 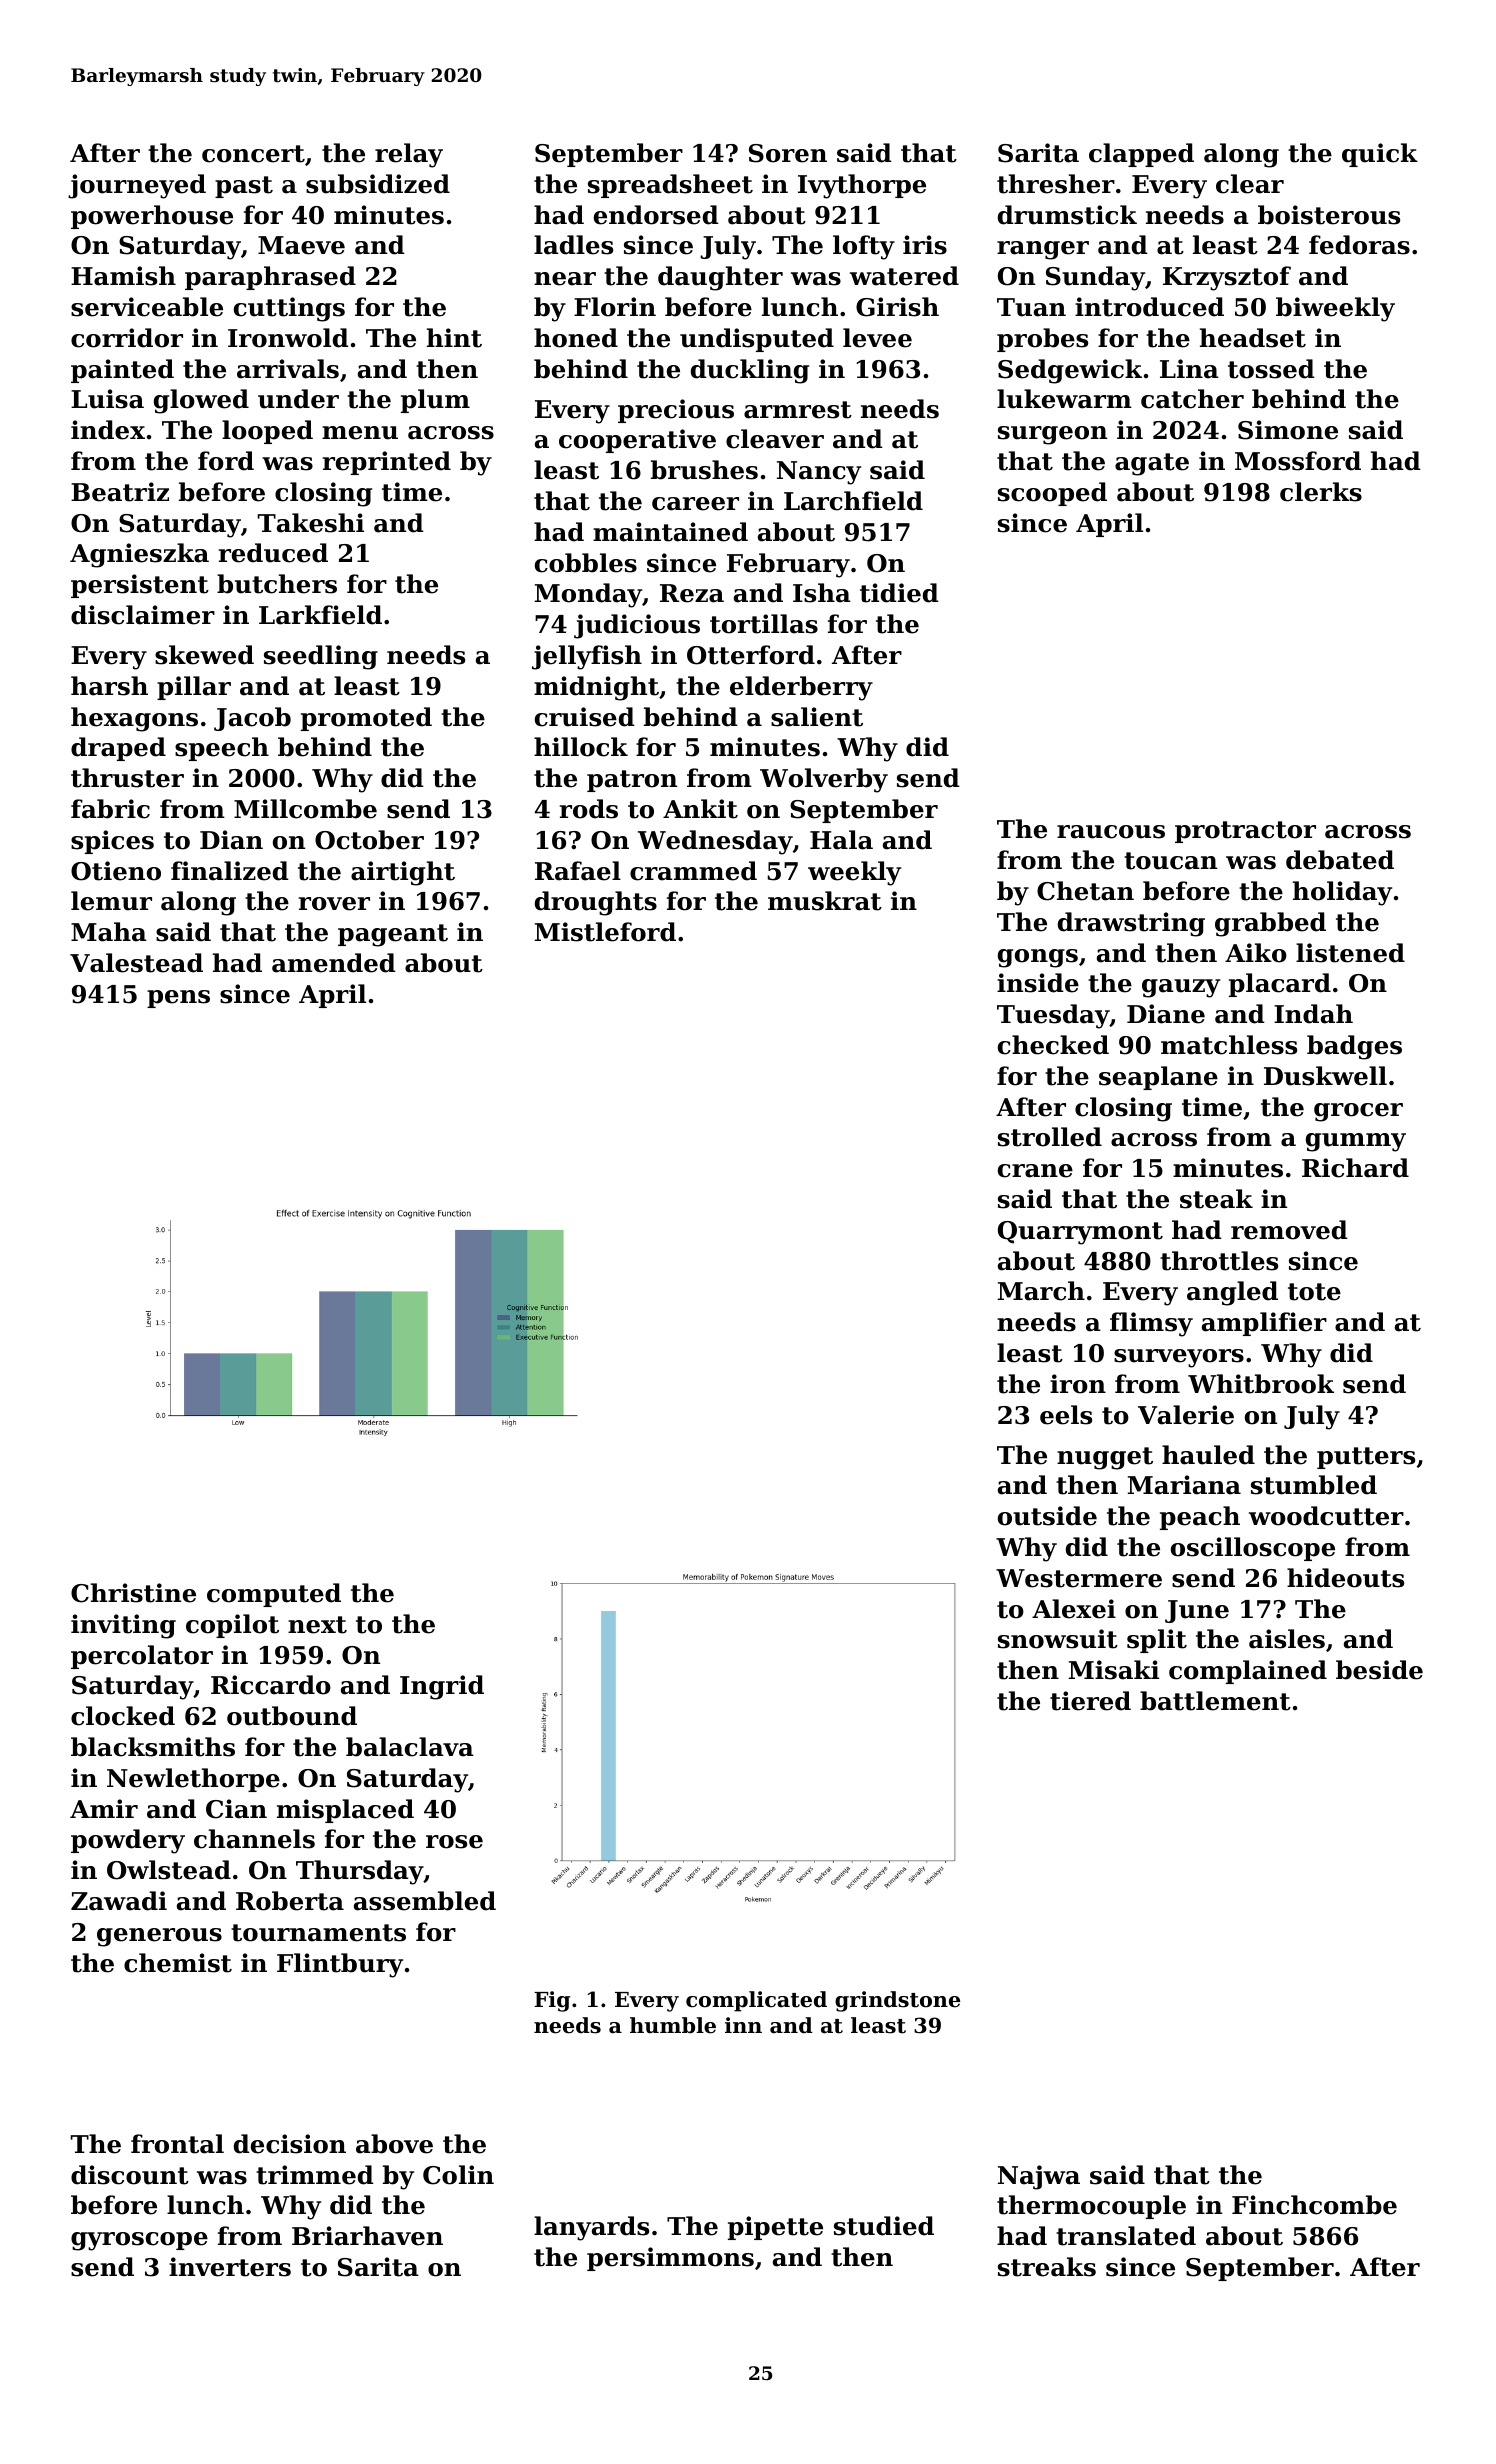 What do you see at coordinates (670, 186) in the page?
I see `spreadsheet` at bounding box center [670, 186].
